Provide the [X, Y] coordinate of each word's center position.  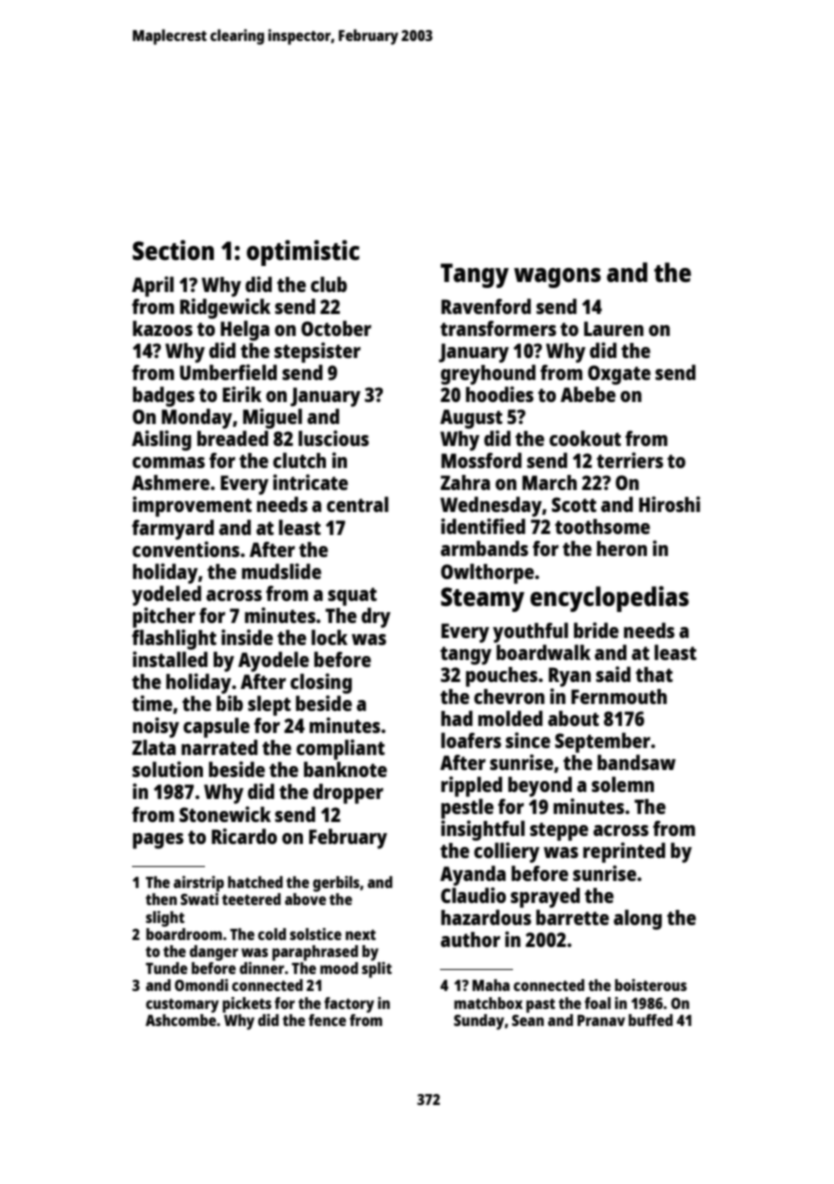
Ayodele [273, 661]
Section [173, 250]
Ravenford [486, 306]
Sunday [479, 1022]
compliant [340, 749]
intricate [310, 482]
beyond [540, 786]
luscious [333, 438]
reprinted [624, 852]
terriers [630, 460]
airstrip [198, 884]
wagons [557, 278]
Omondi [201, 985]
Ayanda [473, 875]
